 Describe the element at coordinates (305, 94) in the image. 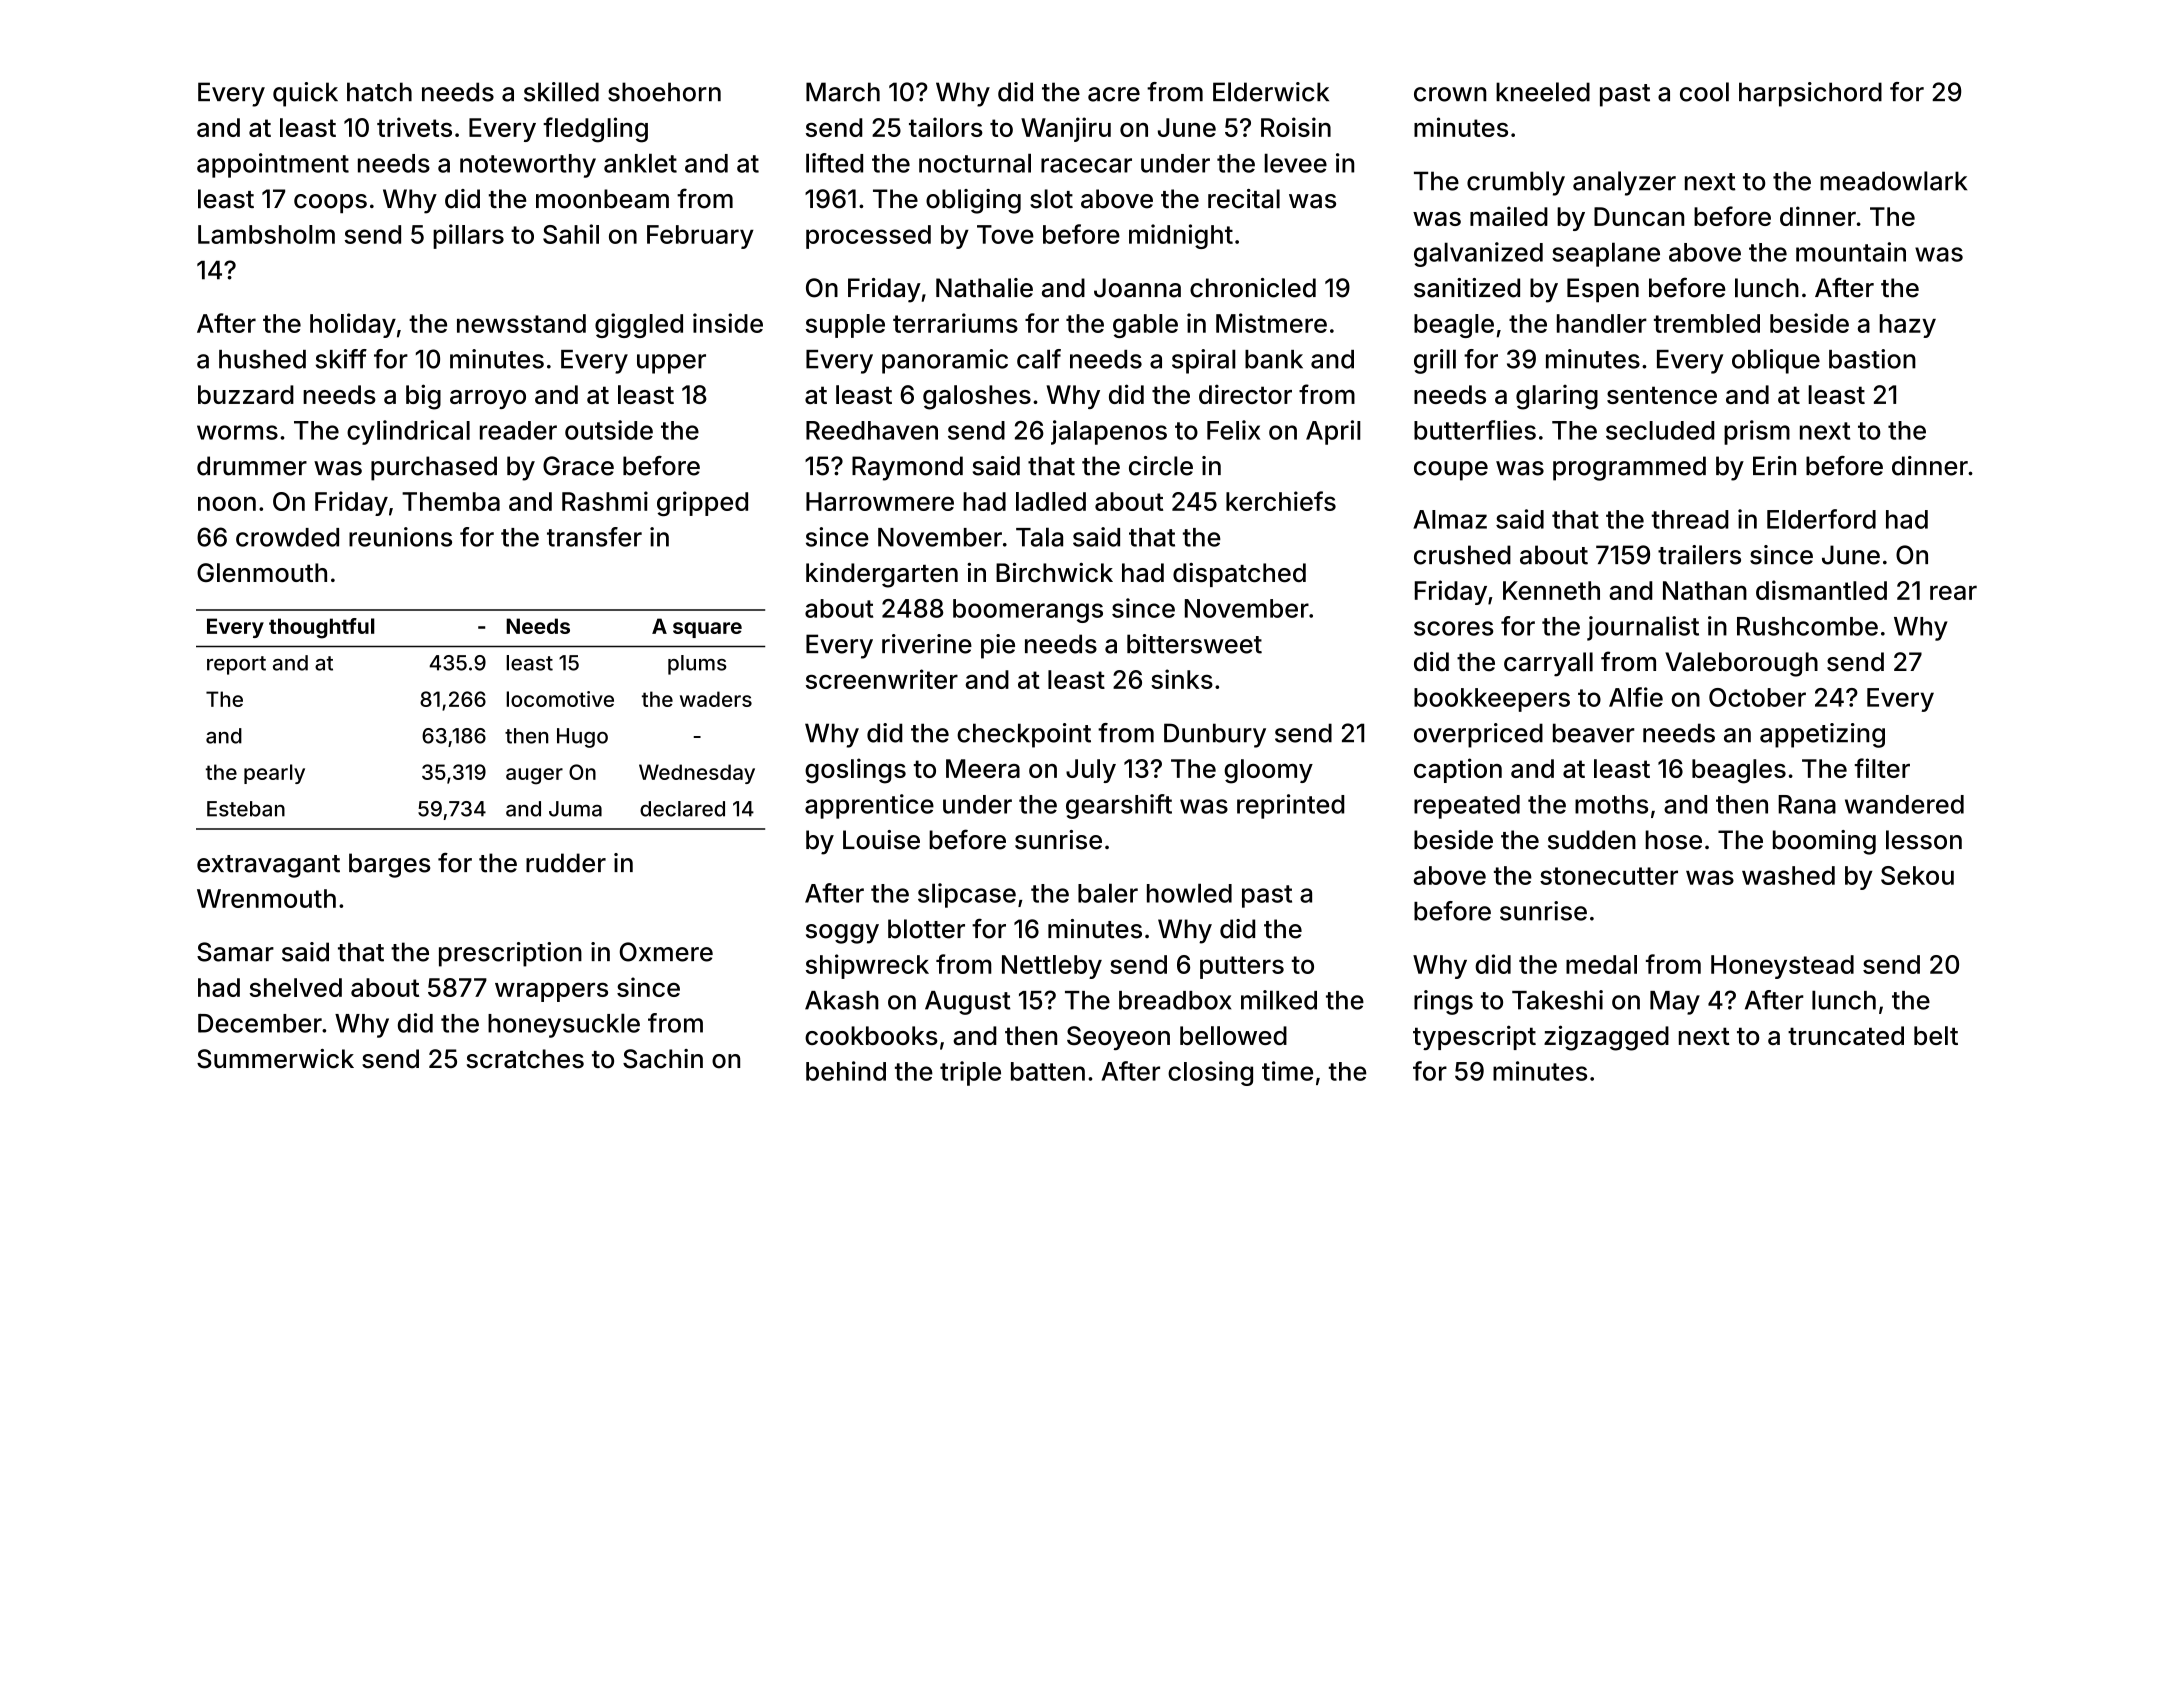

I see `quick` at that location.
